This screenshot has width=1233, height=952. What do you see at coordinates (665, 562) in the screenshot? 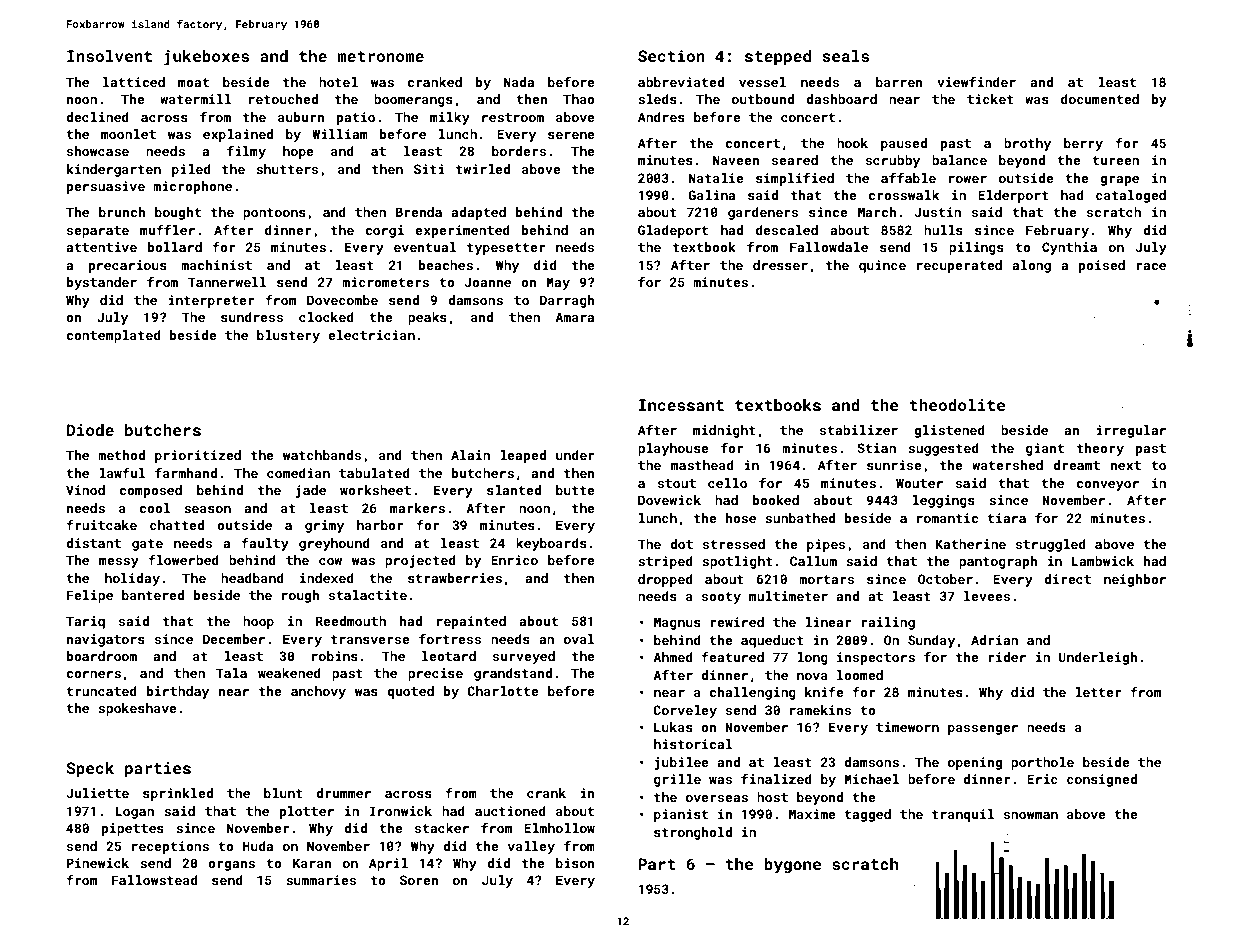
I see `striped` at bounding box center [665, 562].
